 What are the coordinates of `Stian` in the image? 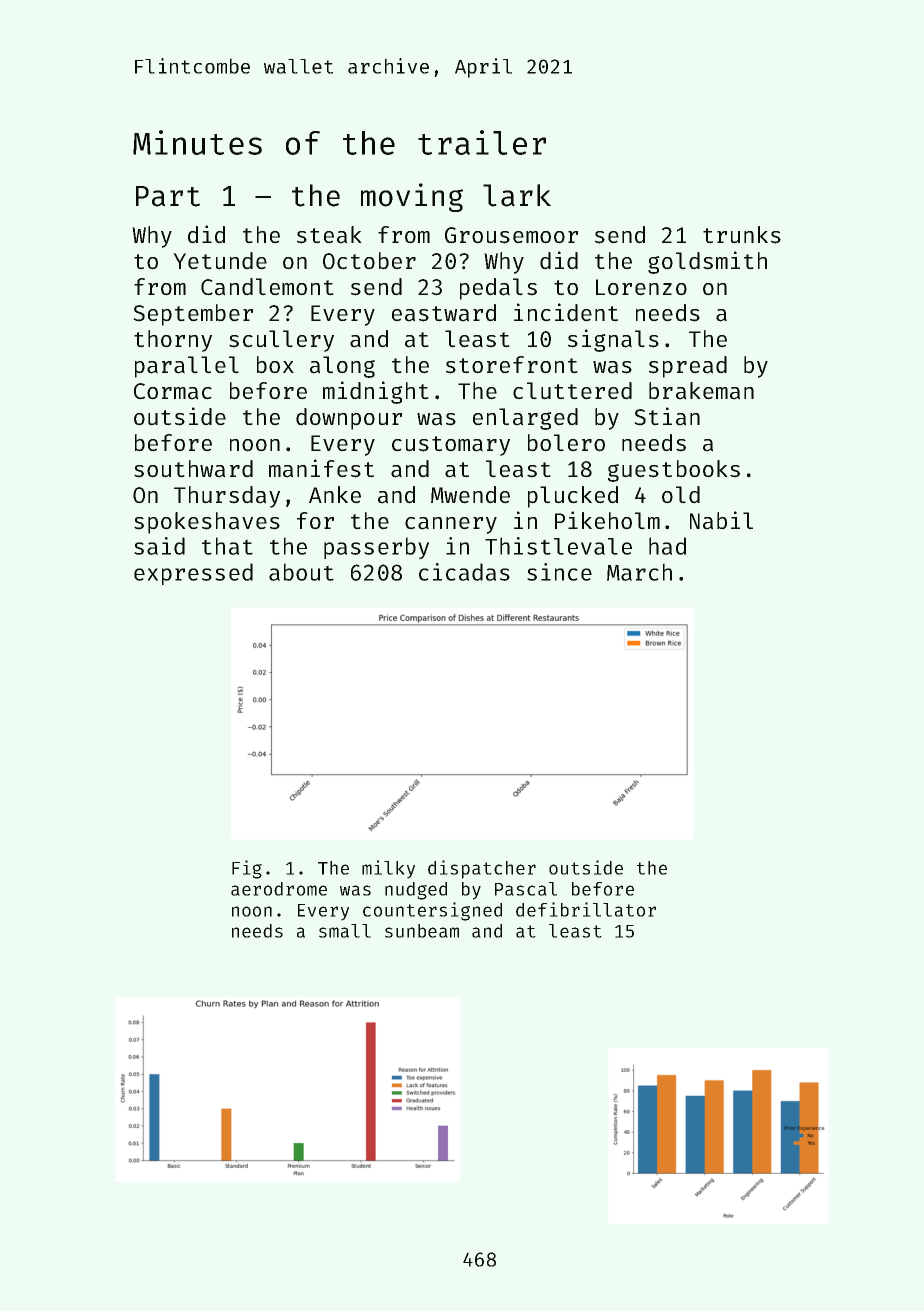 It's located at (667, 416).
